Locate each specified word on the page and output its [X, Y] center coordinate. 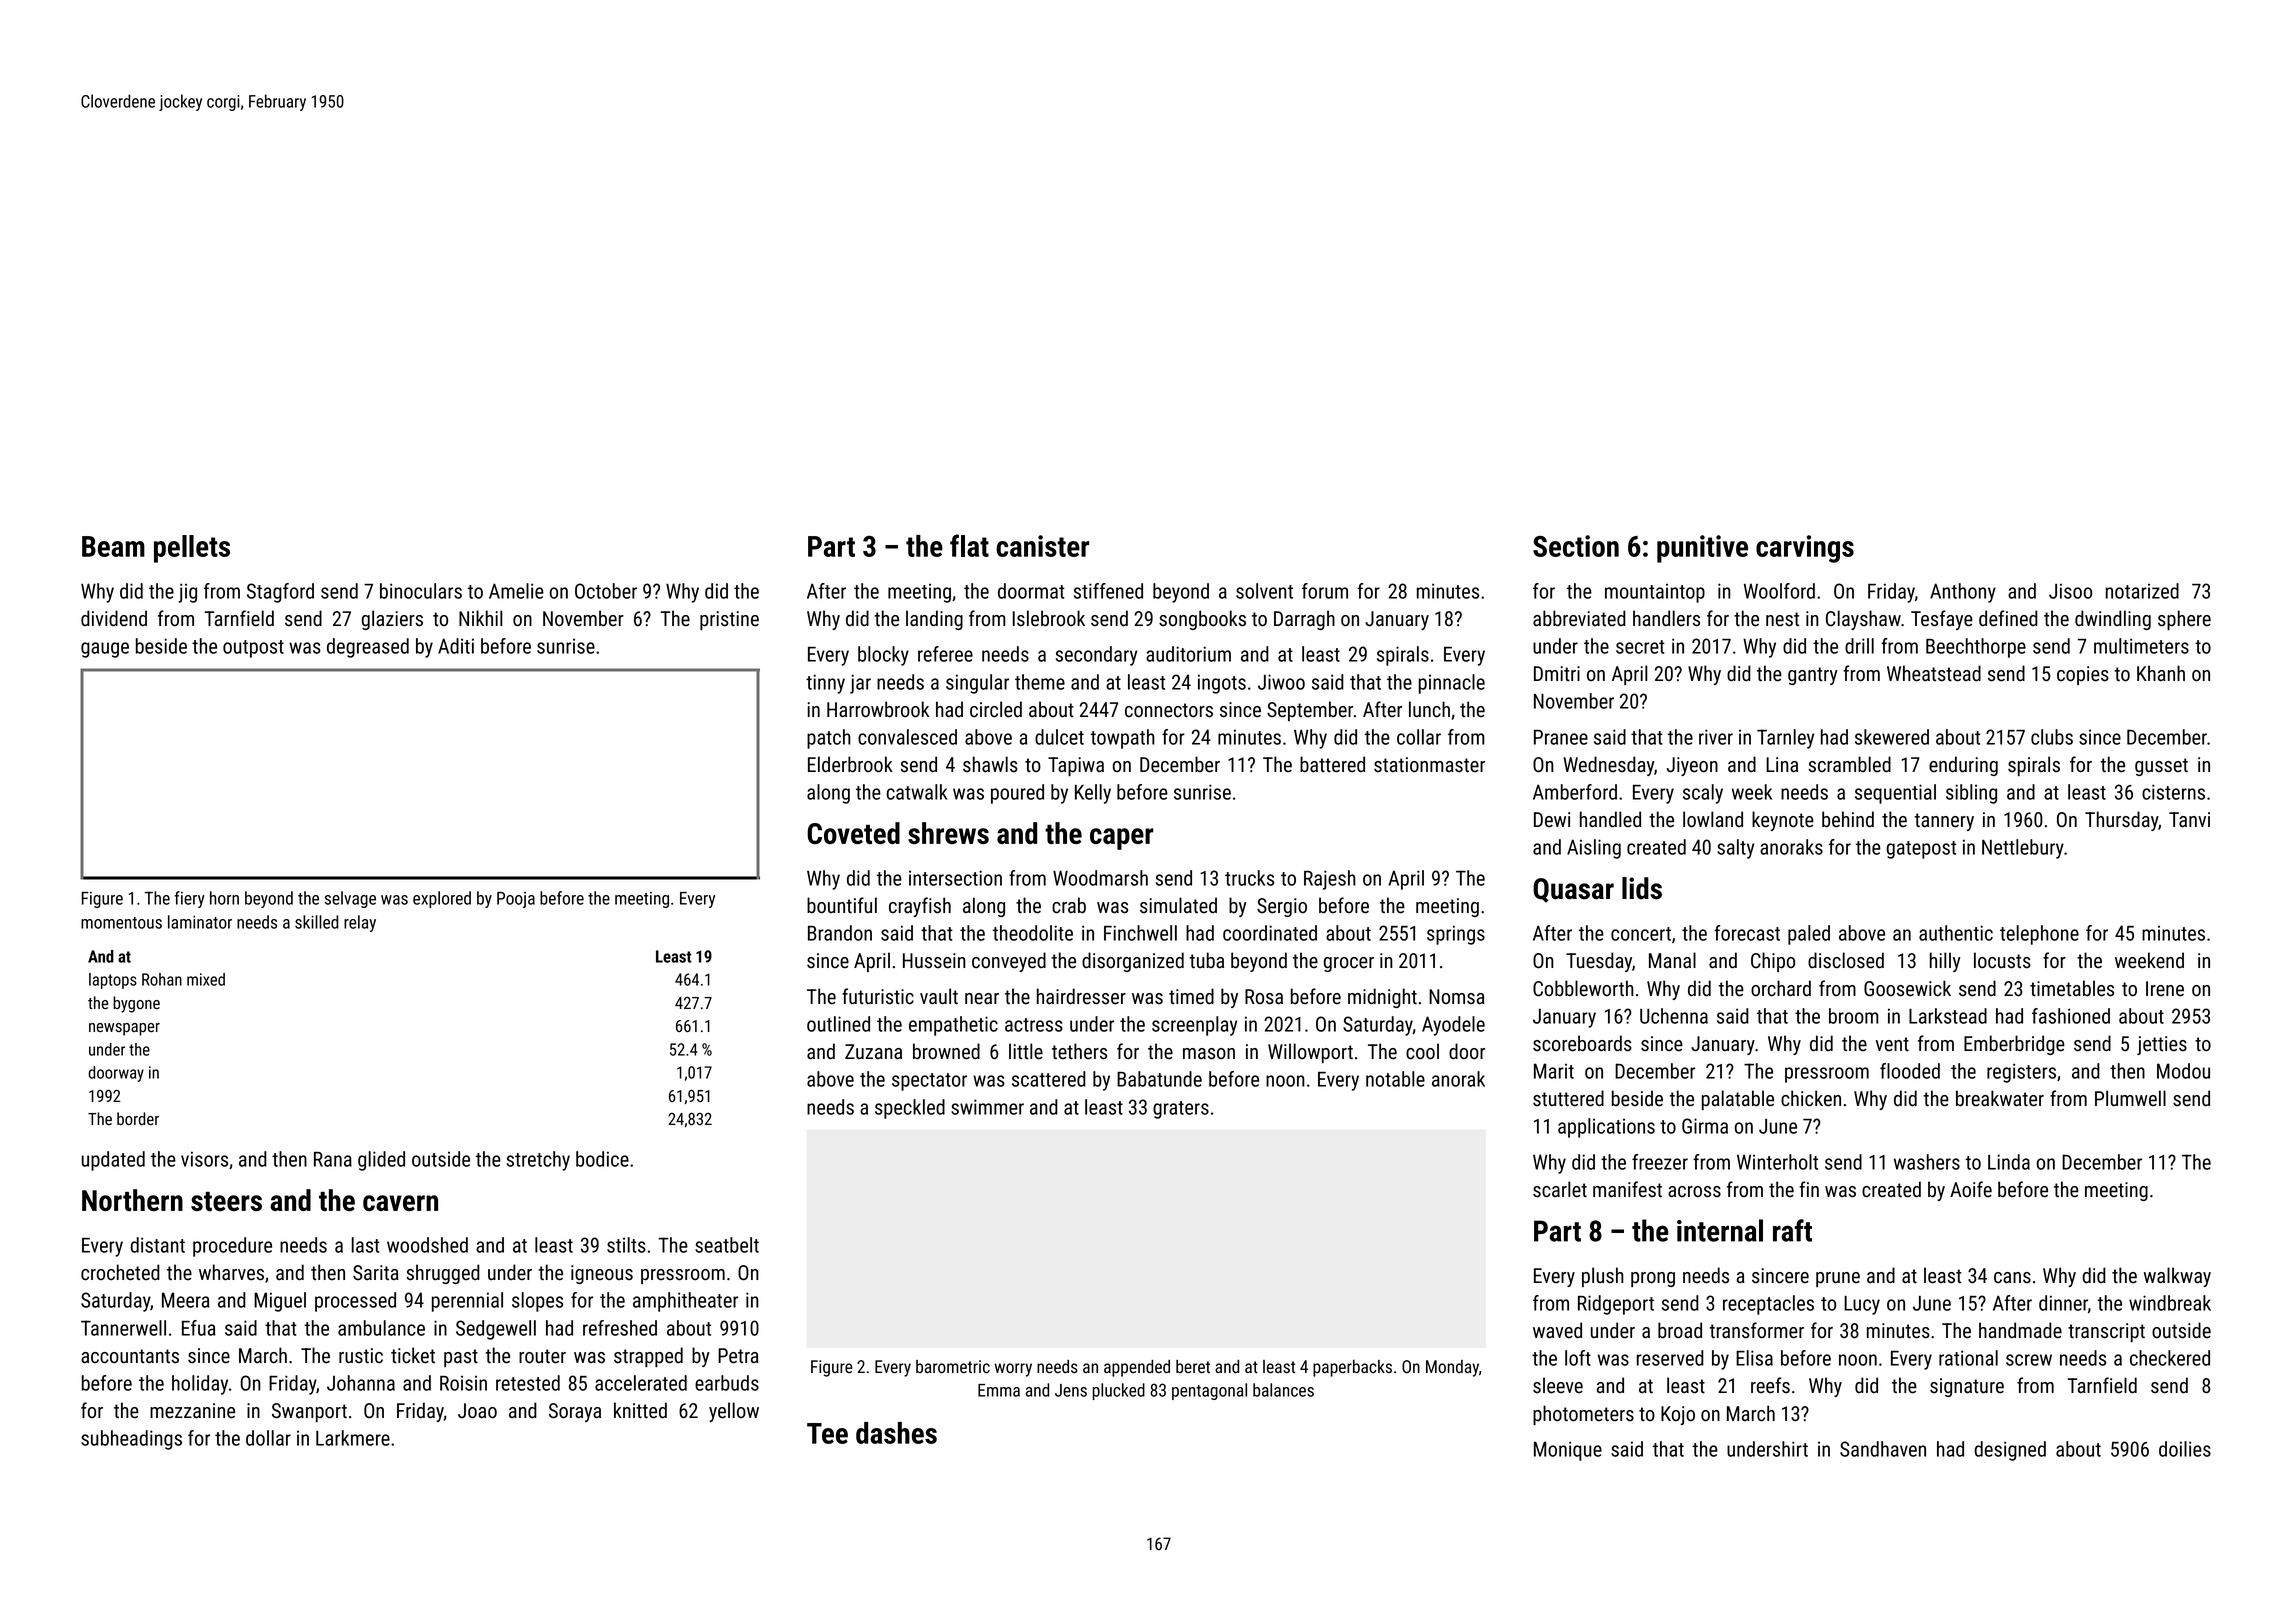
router [542, 1356]
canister [1042, 546]
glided [381, 1161]
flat [969, 545]
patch [829, 739]
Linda [2009, 1162]
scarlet [1560, 1189]
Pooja [516, 900]
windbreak [2170, 1303]
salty [1736, 849]
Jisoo [2070, 591]
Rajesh [1330, 880]
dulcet [1059, 737]
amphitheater [685, 1302]
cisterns [2173, 792]
